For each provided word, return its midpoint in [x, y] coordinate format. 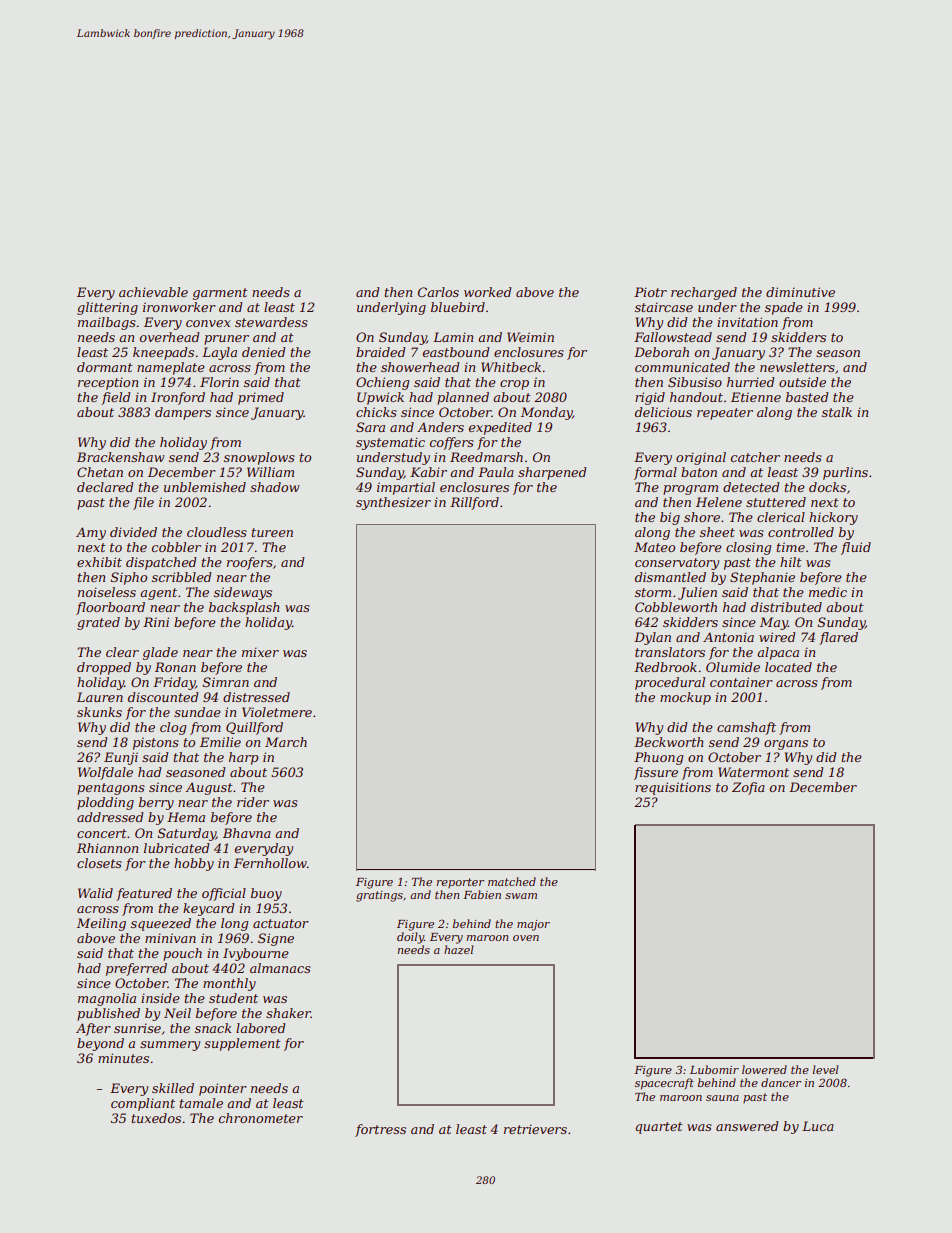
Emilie [220, 742]
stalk [837, 412]
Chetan [100, 472]
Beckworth [669, 742]
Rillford [474, 503]
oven [526, 938]
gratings [379, 896]
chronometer [261, 1118]
